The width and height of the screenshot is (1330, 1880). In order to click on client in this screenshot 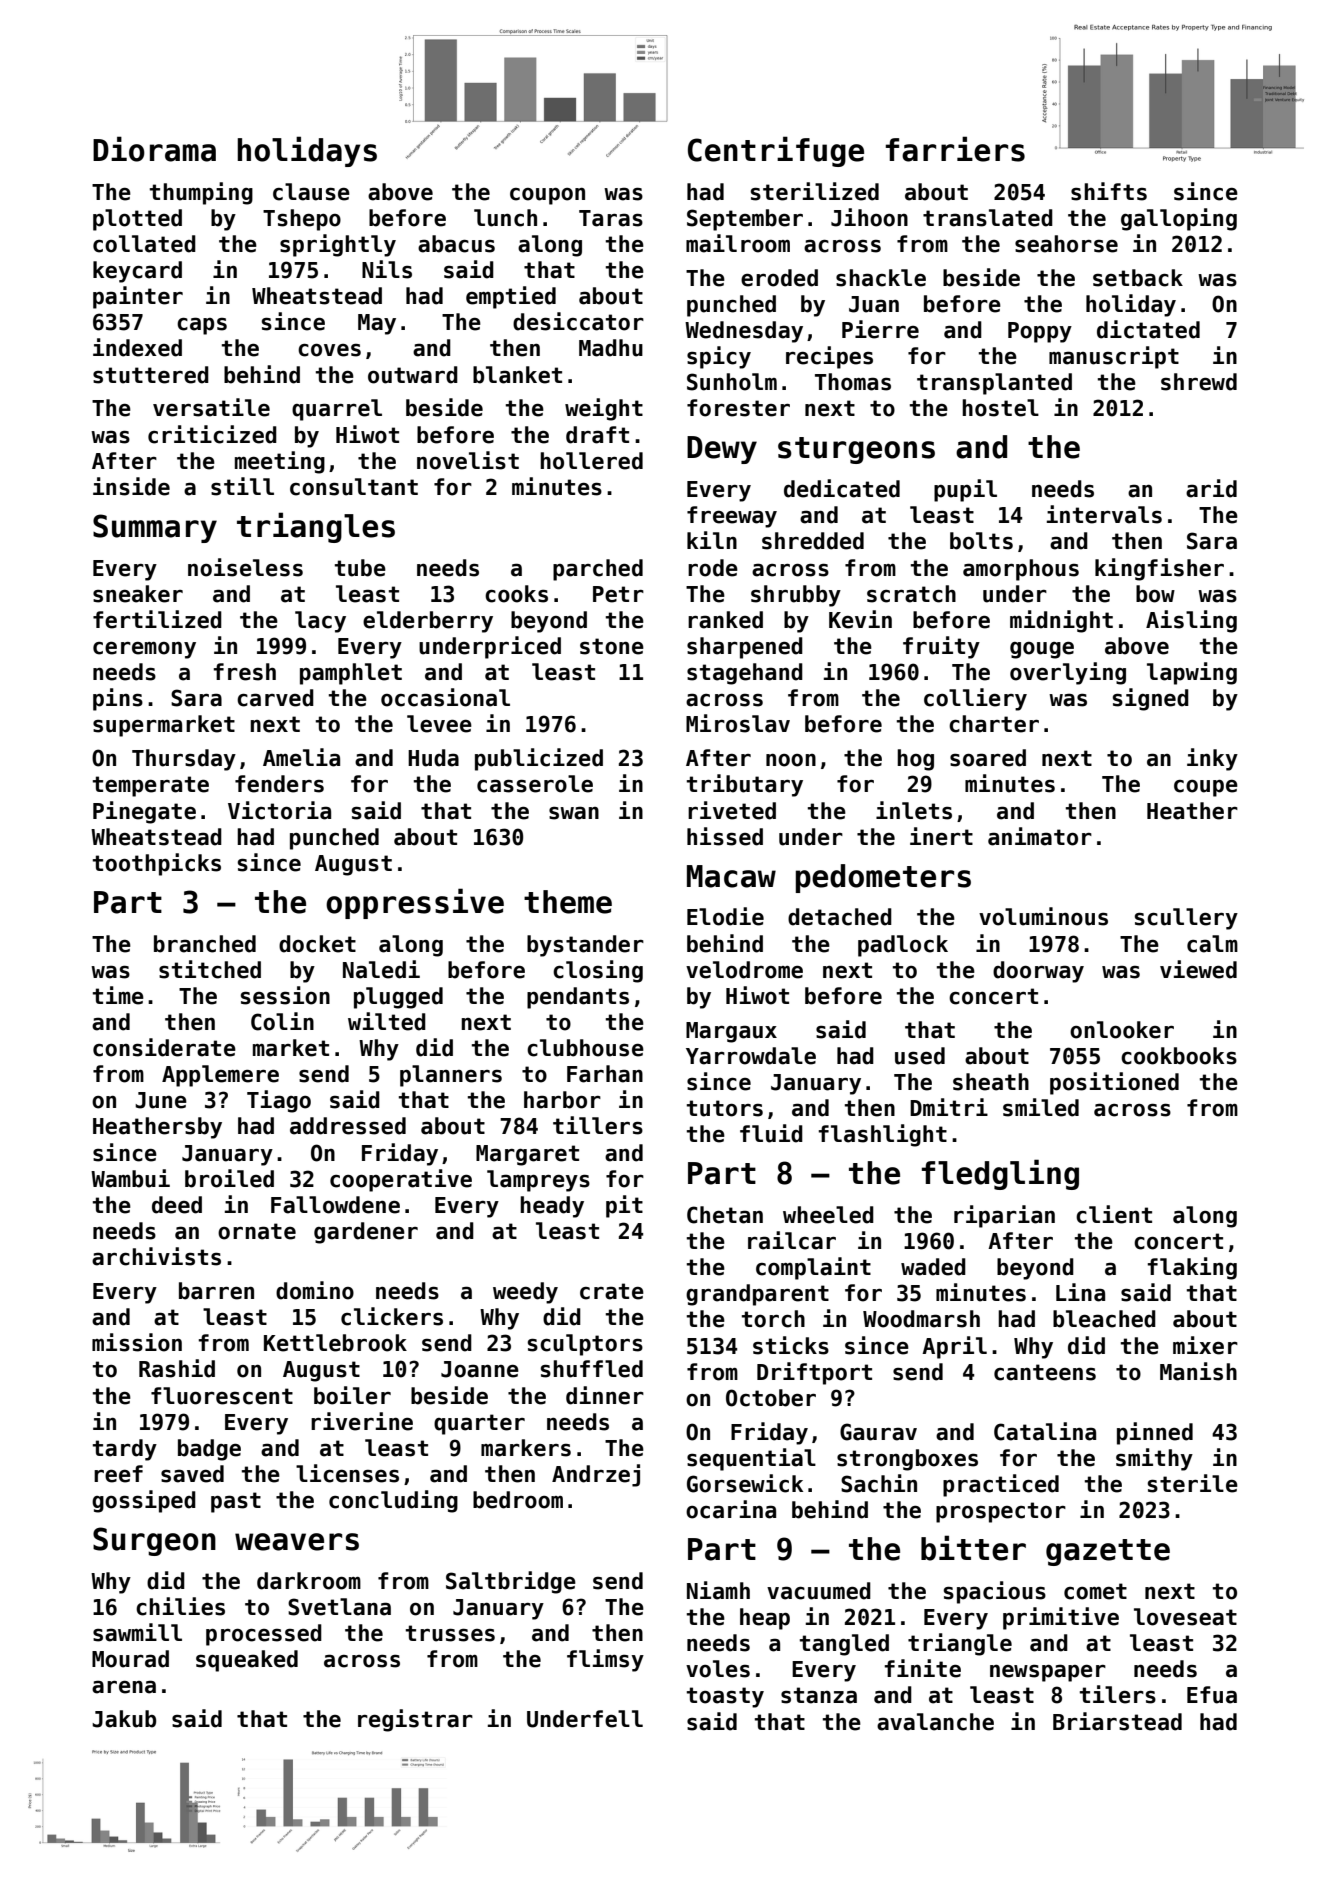, I will do `click(1114, 1214)`.
